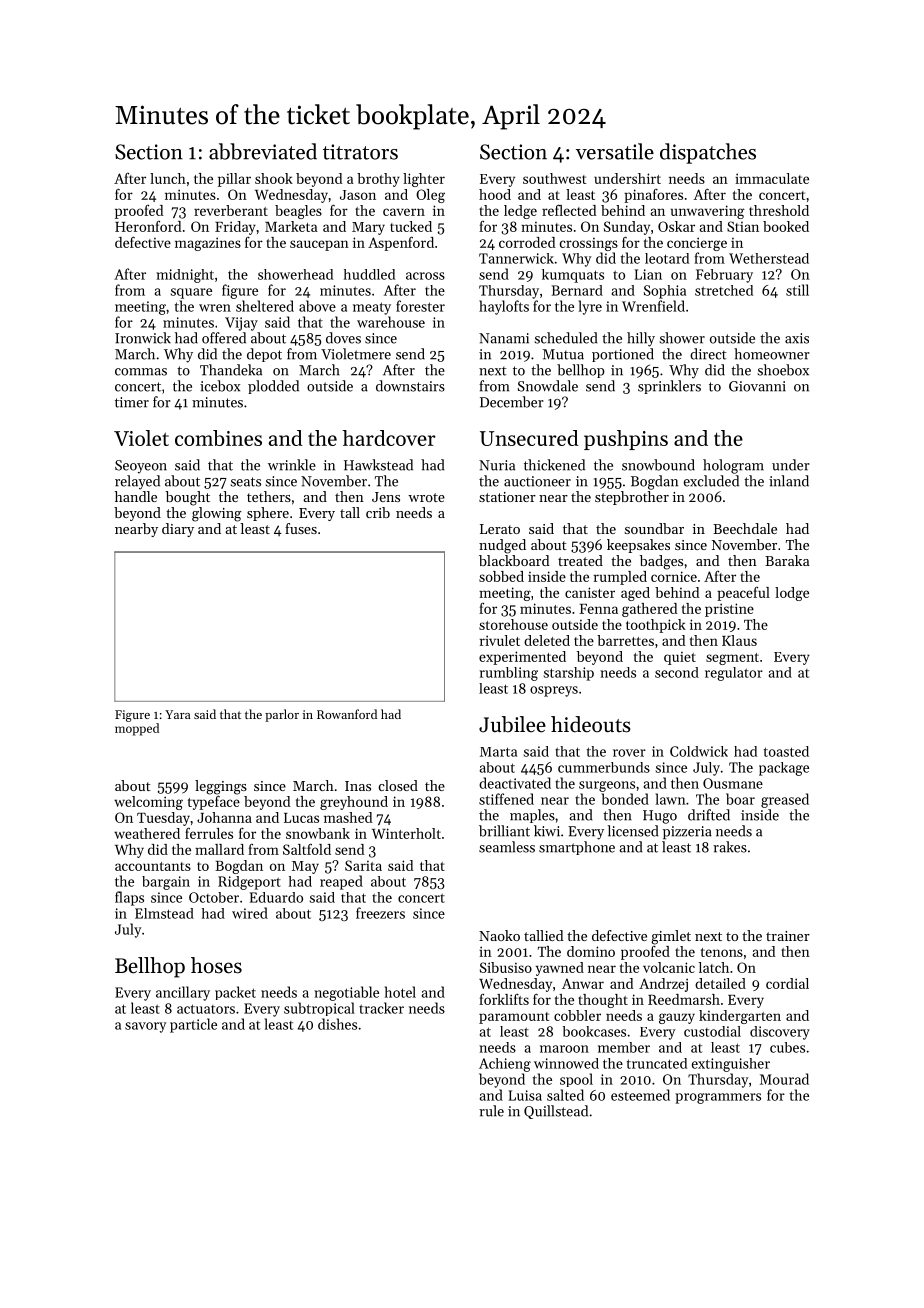  Describe the element at coordinates (677, 672) in the screenshot. I see `second` at that location.
